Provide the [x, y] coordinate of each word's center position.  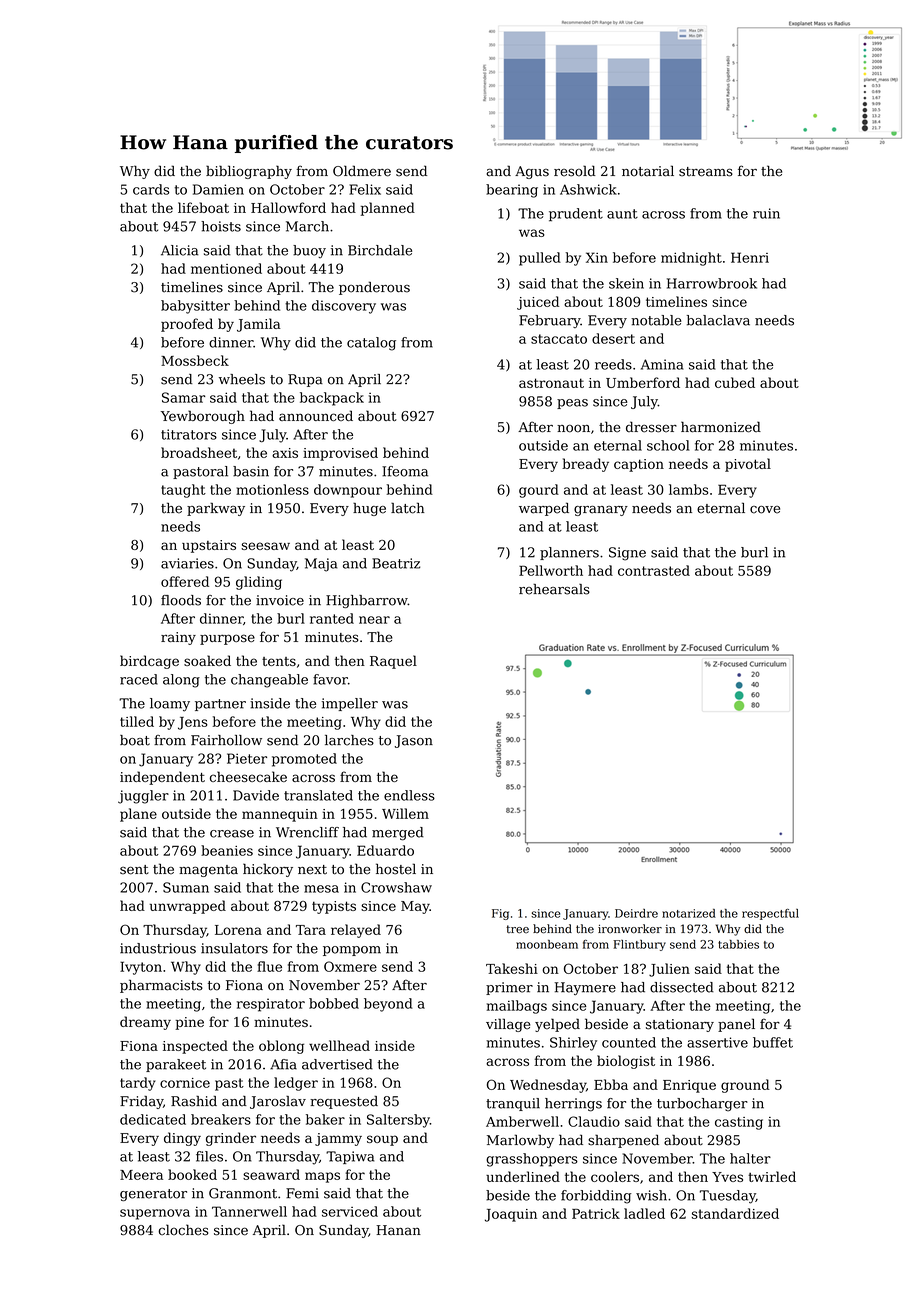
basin [251, 471]
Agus [532, 172]
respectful [770, 914]
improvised [340, 454]
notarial [648, 171]
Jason [414, 741]
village [508, 1025]
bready [585, 465]
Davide [256, 795]
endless [409, 795]
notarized [689, 913]
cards [151, 189]
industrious [158, 948]
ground [745, 1086]
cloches [183, 1230]
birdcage [149, 662]
